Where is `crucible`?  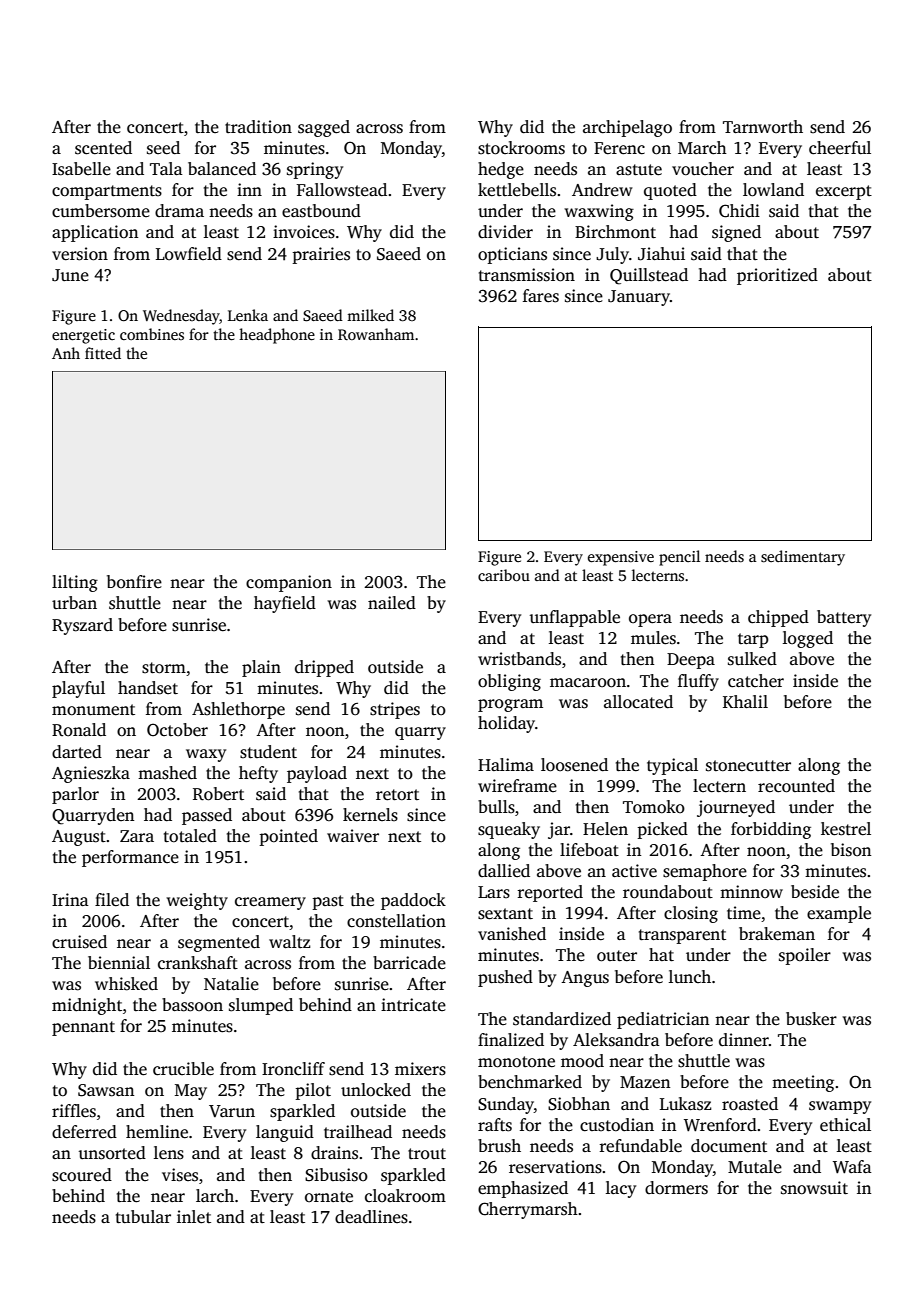
crucible is located at coordinates (183, 1069).
